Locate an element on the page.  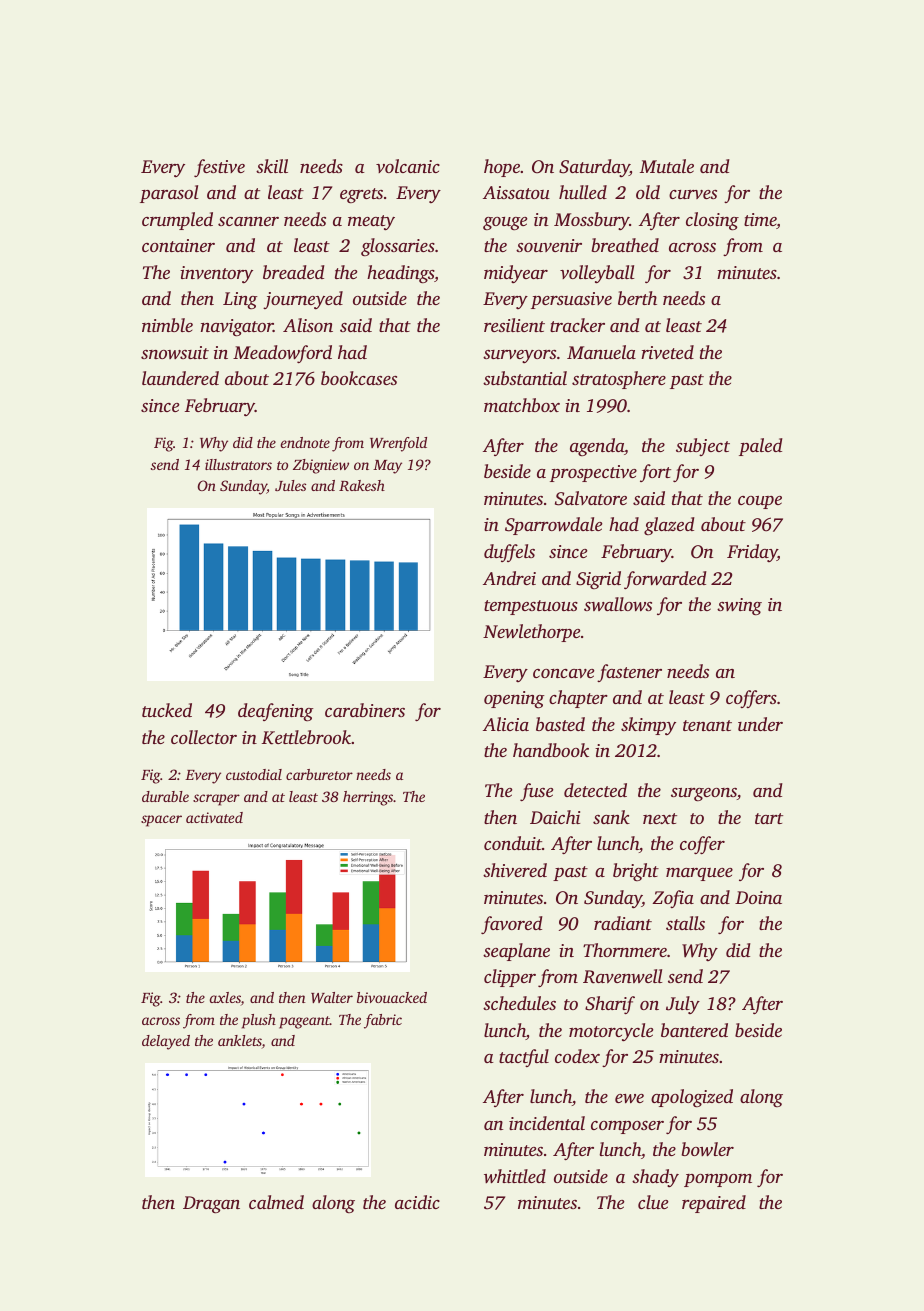
closing is located at coordinates (712, 221).
